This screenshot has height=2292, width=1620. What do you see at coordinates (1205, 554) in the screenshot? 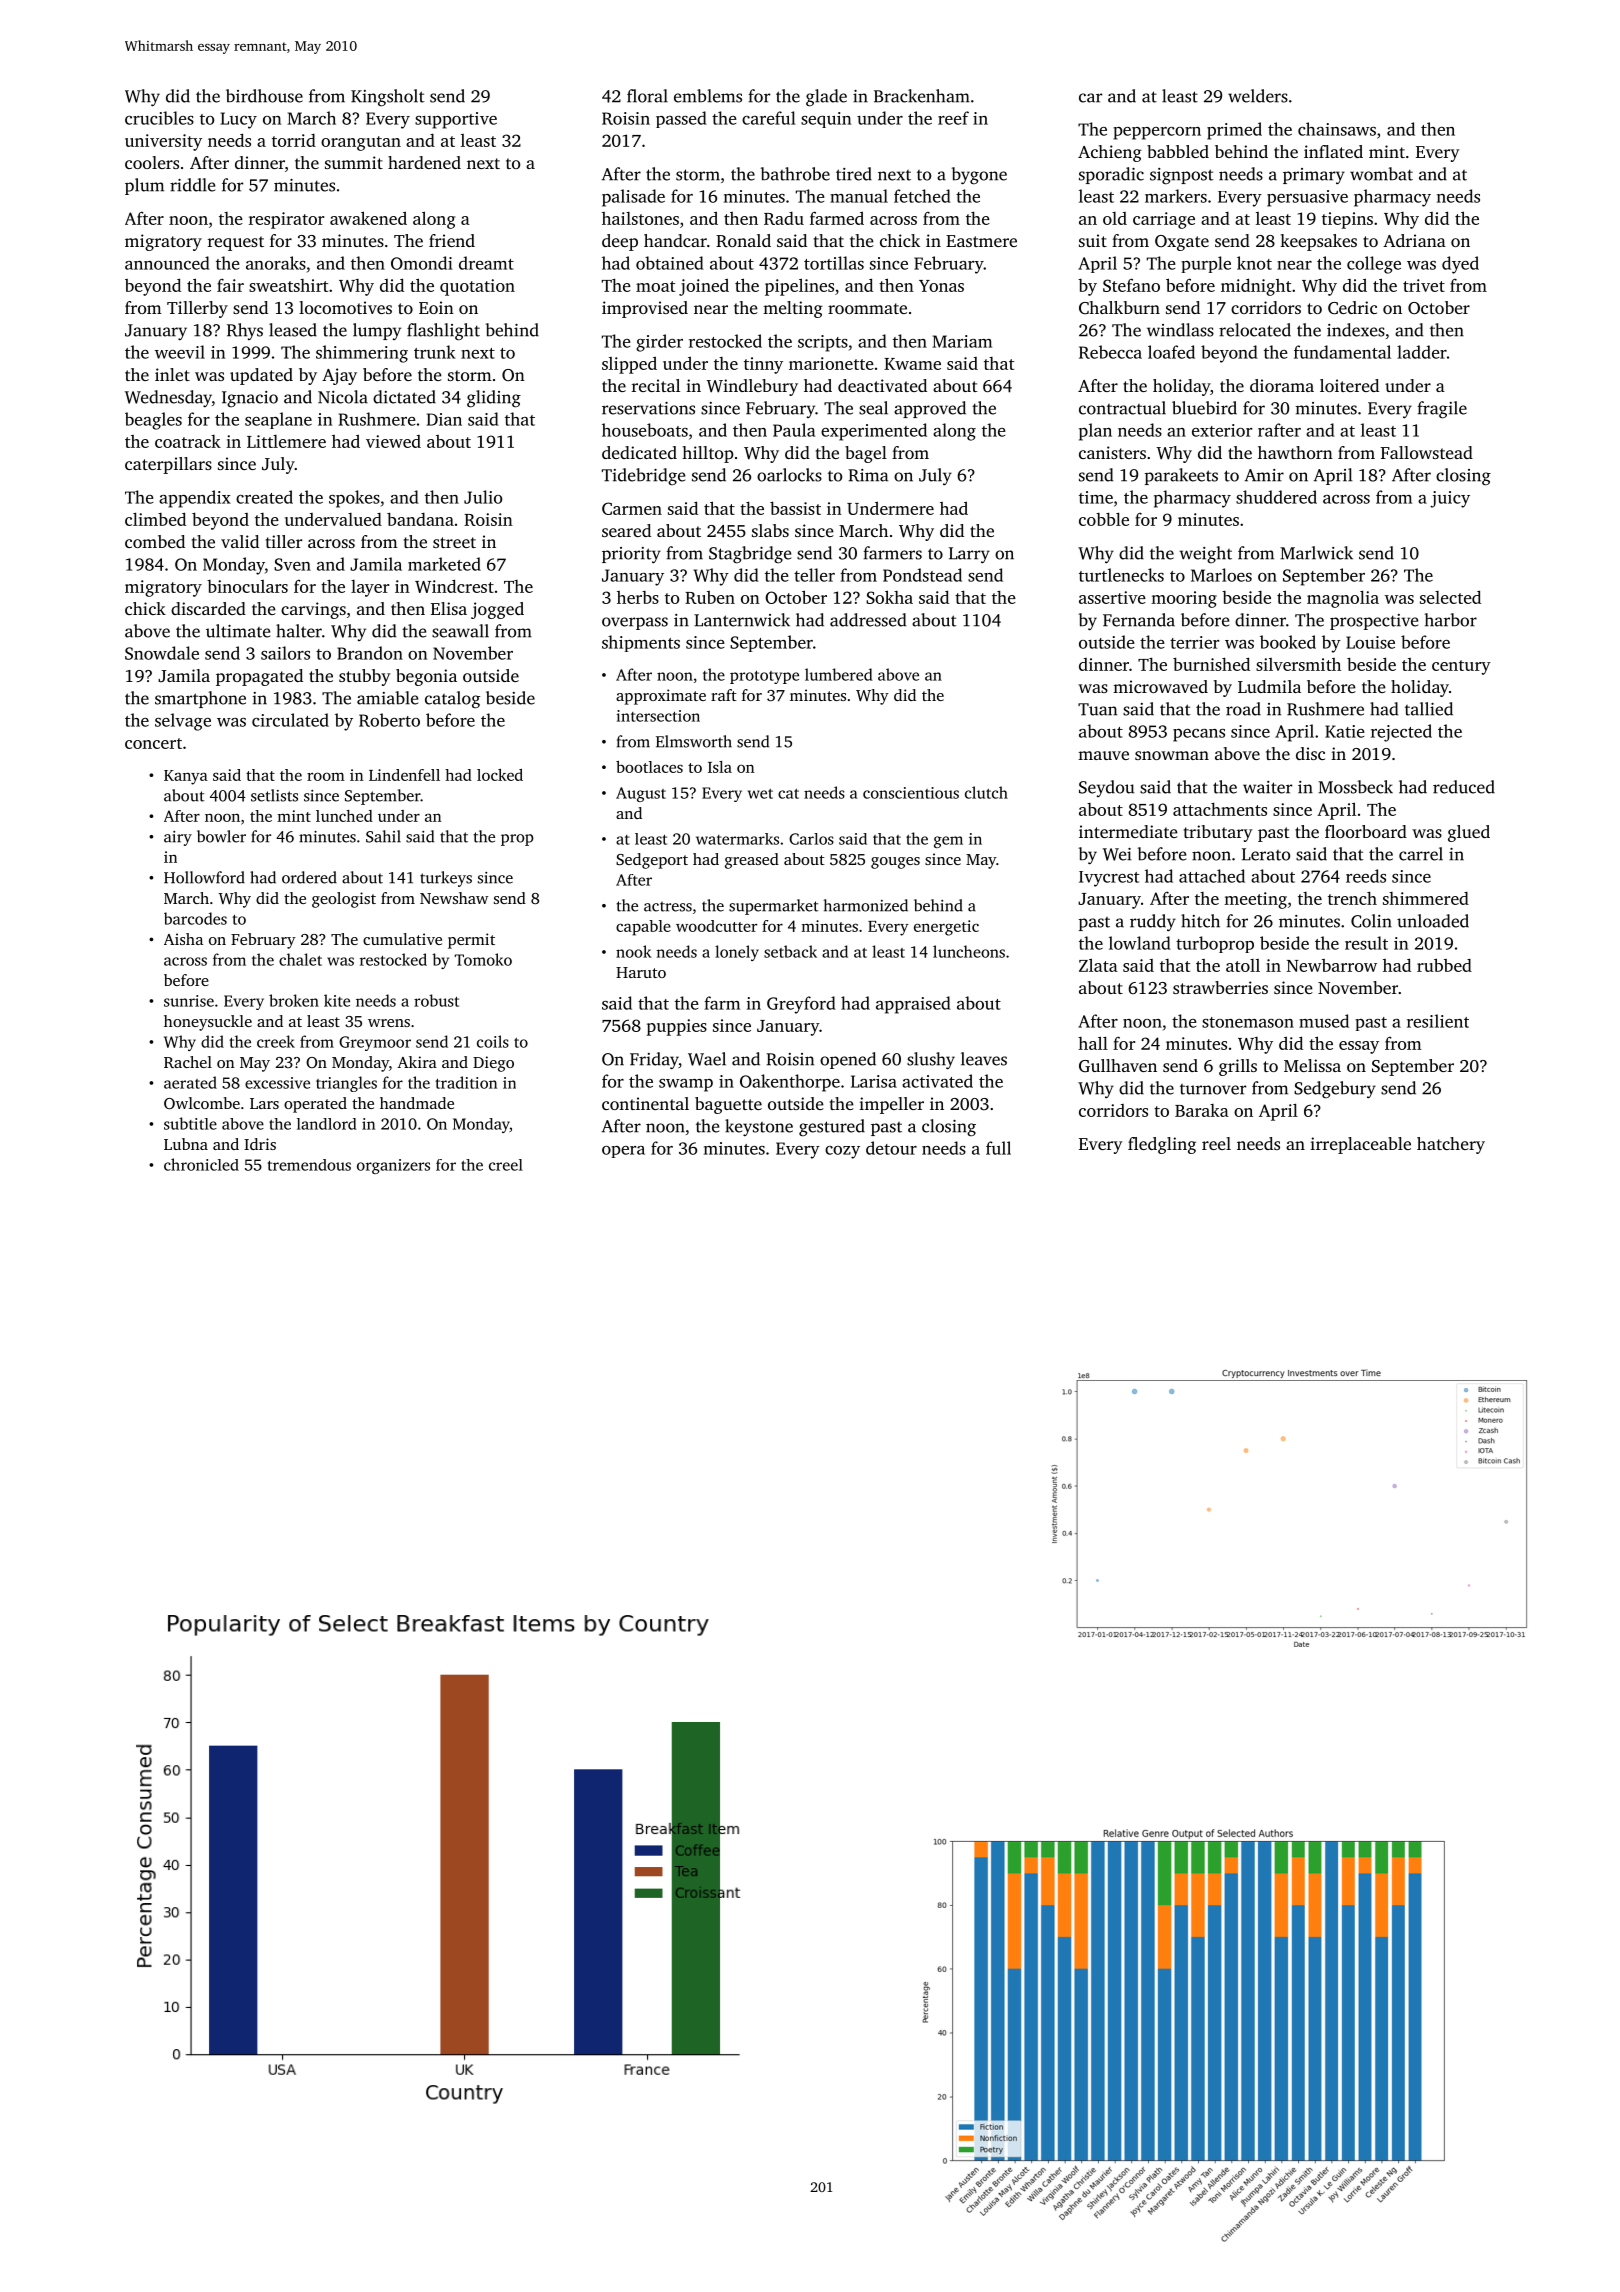
I see `weight` at bounding box center [1205, 554].
